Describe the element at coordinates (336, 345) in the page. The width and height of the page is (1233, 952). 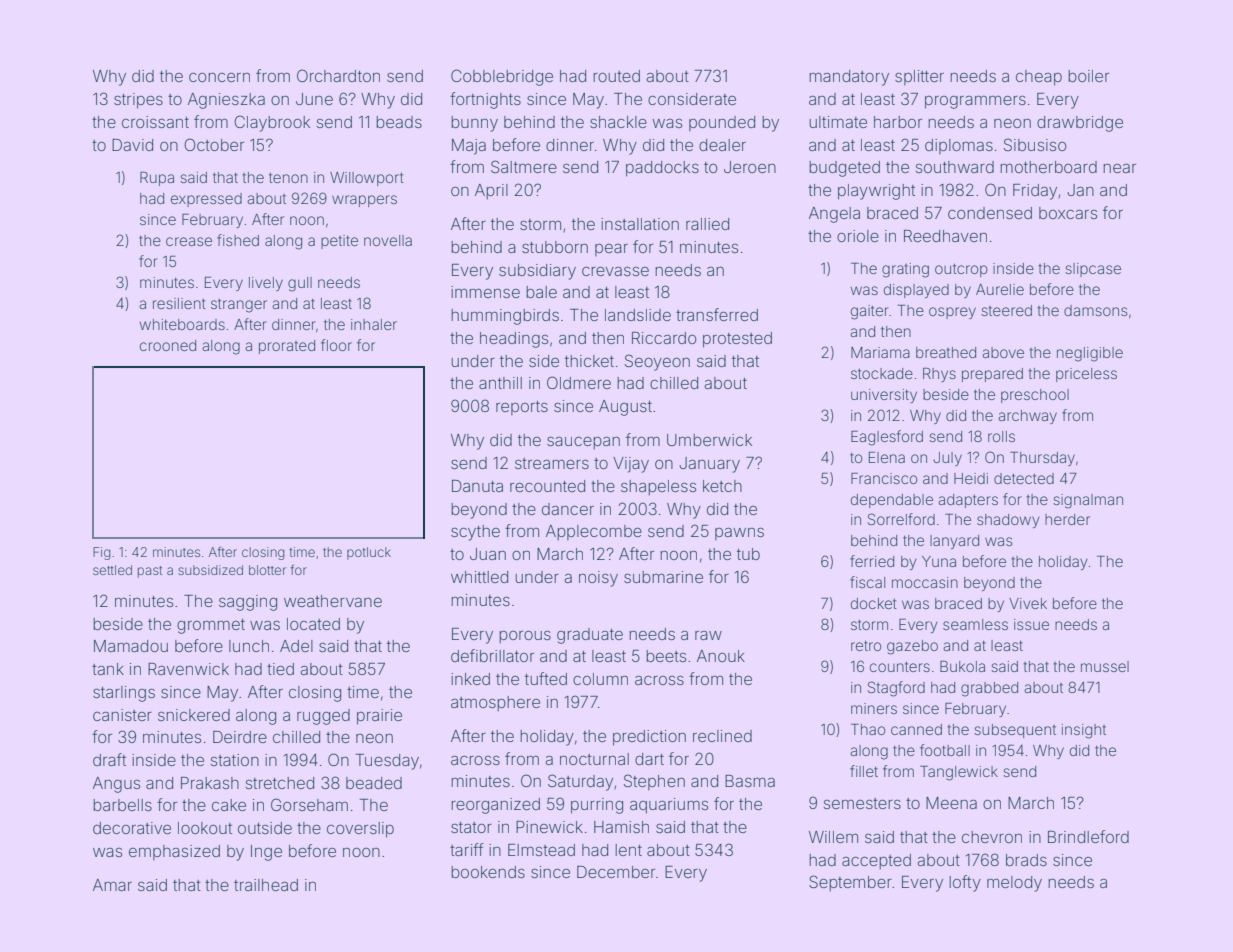
I see `floor` at that location.
